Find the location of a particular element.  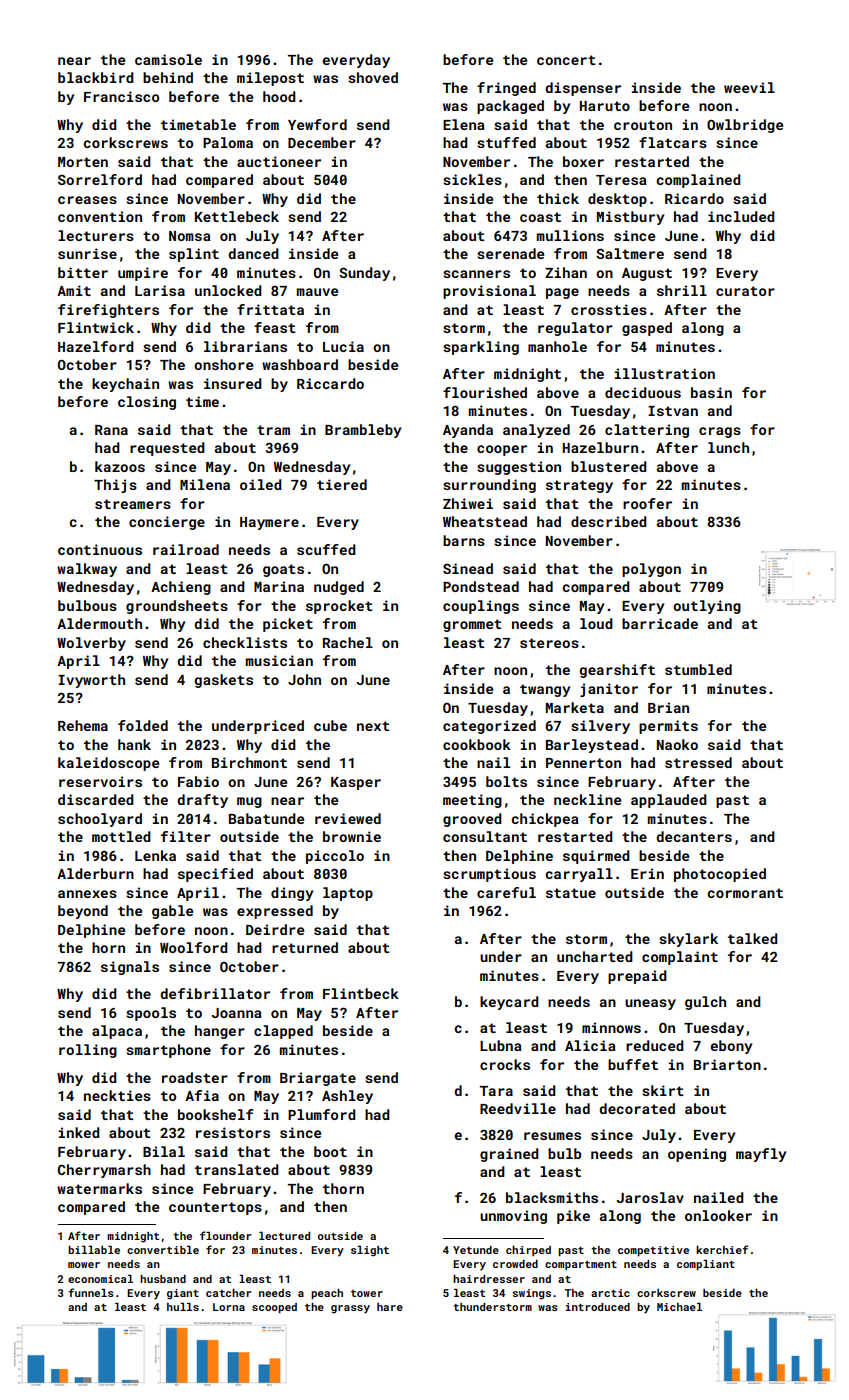

packaged is located at coordinates (510, 107).
